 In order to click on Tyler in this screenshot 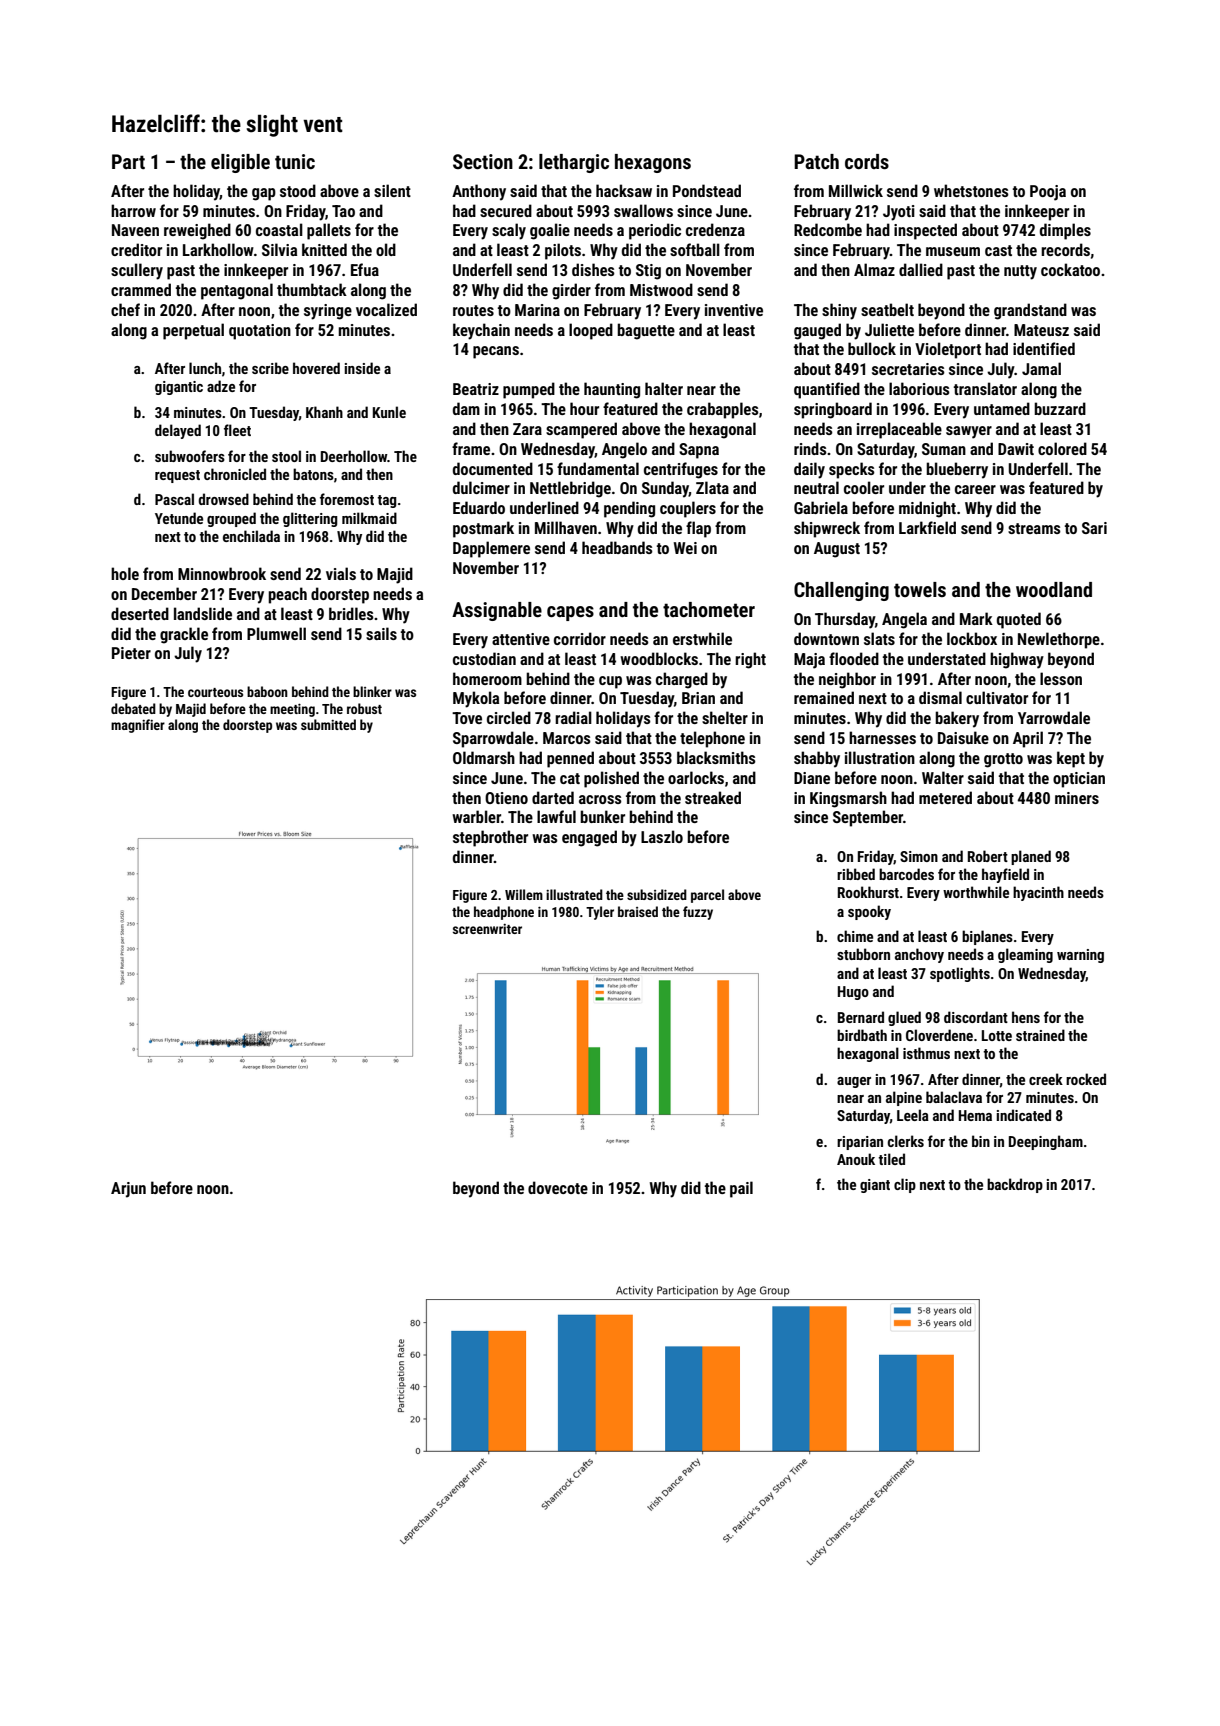, I will do `click(600, 913)`.
